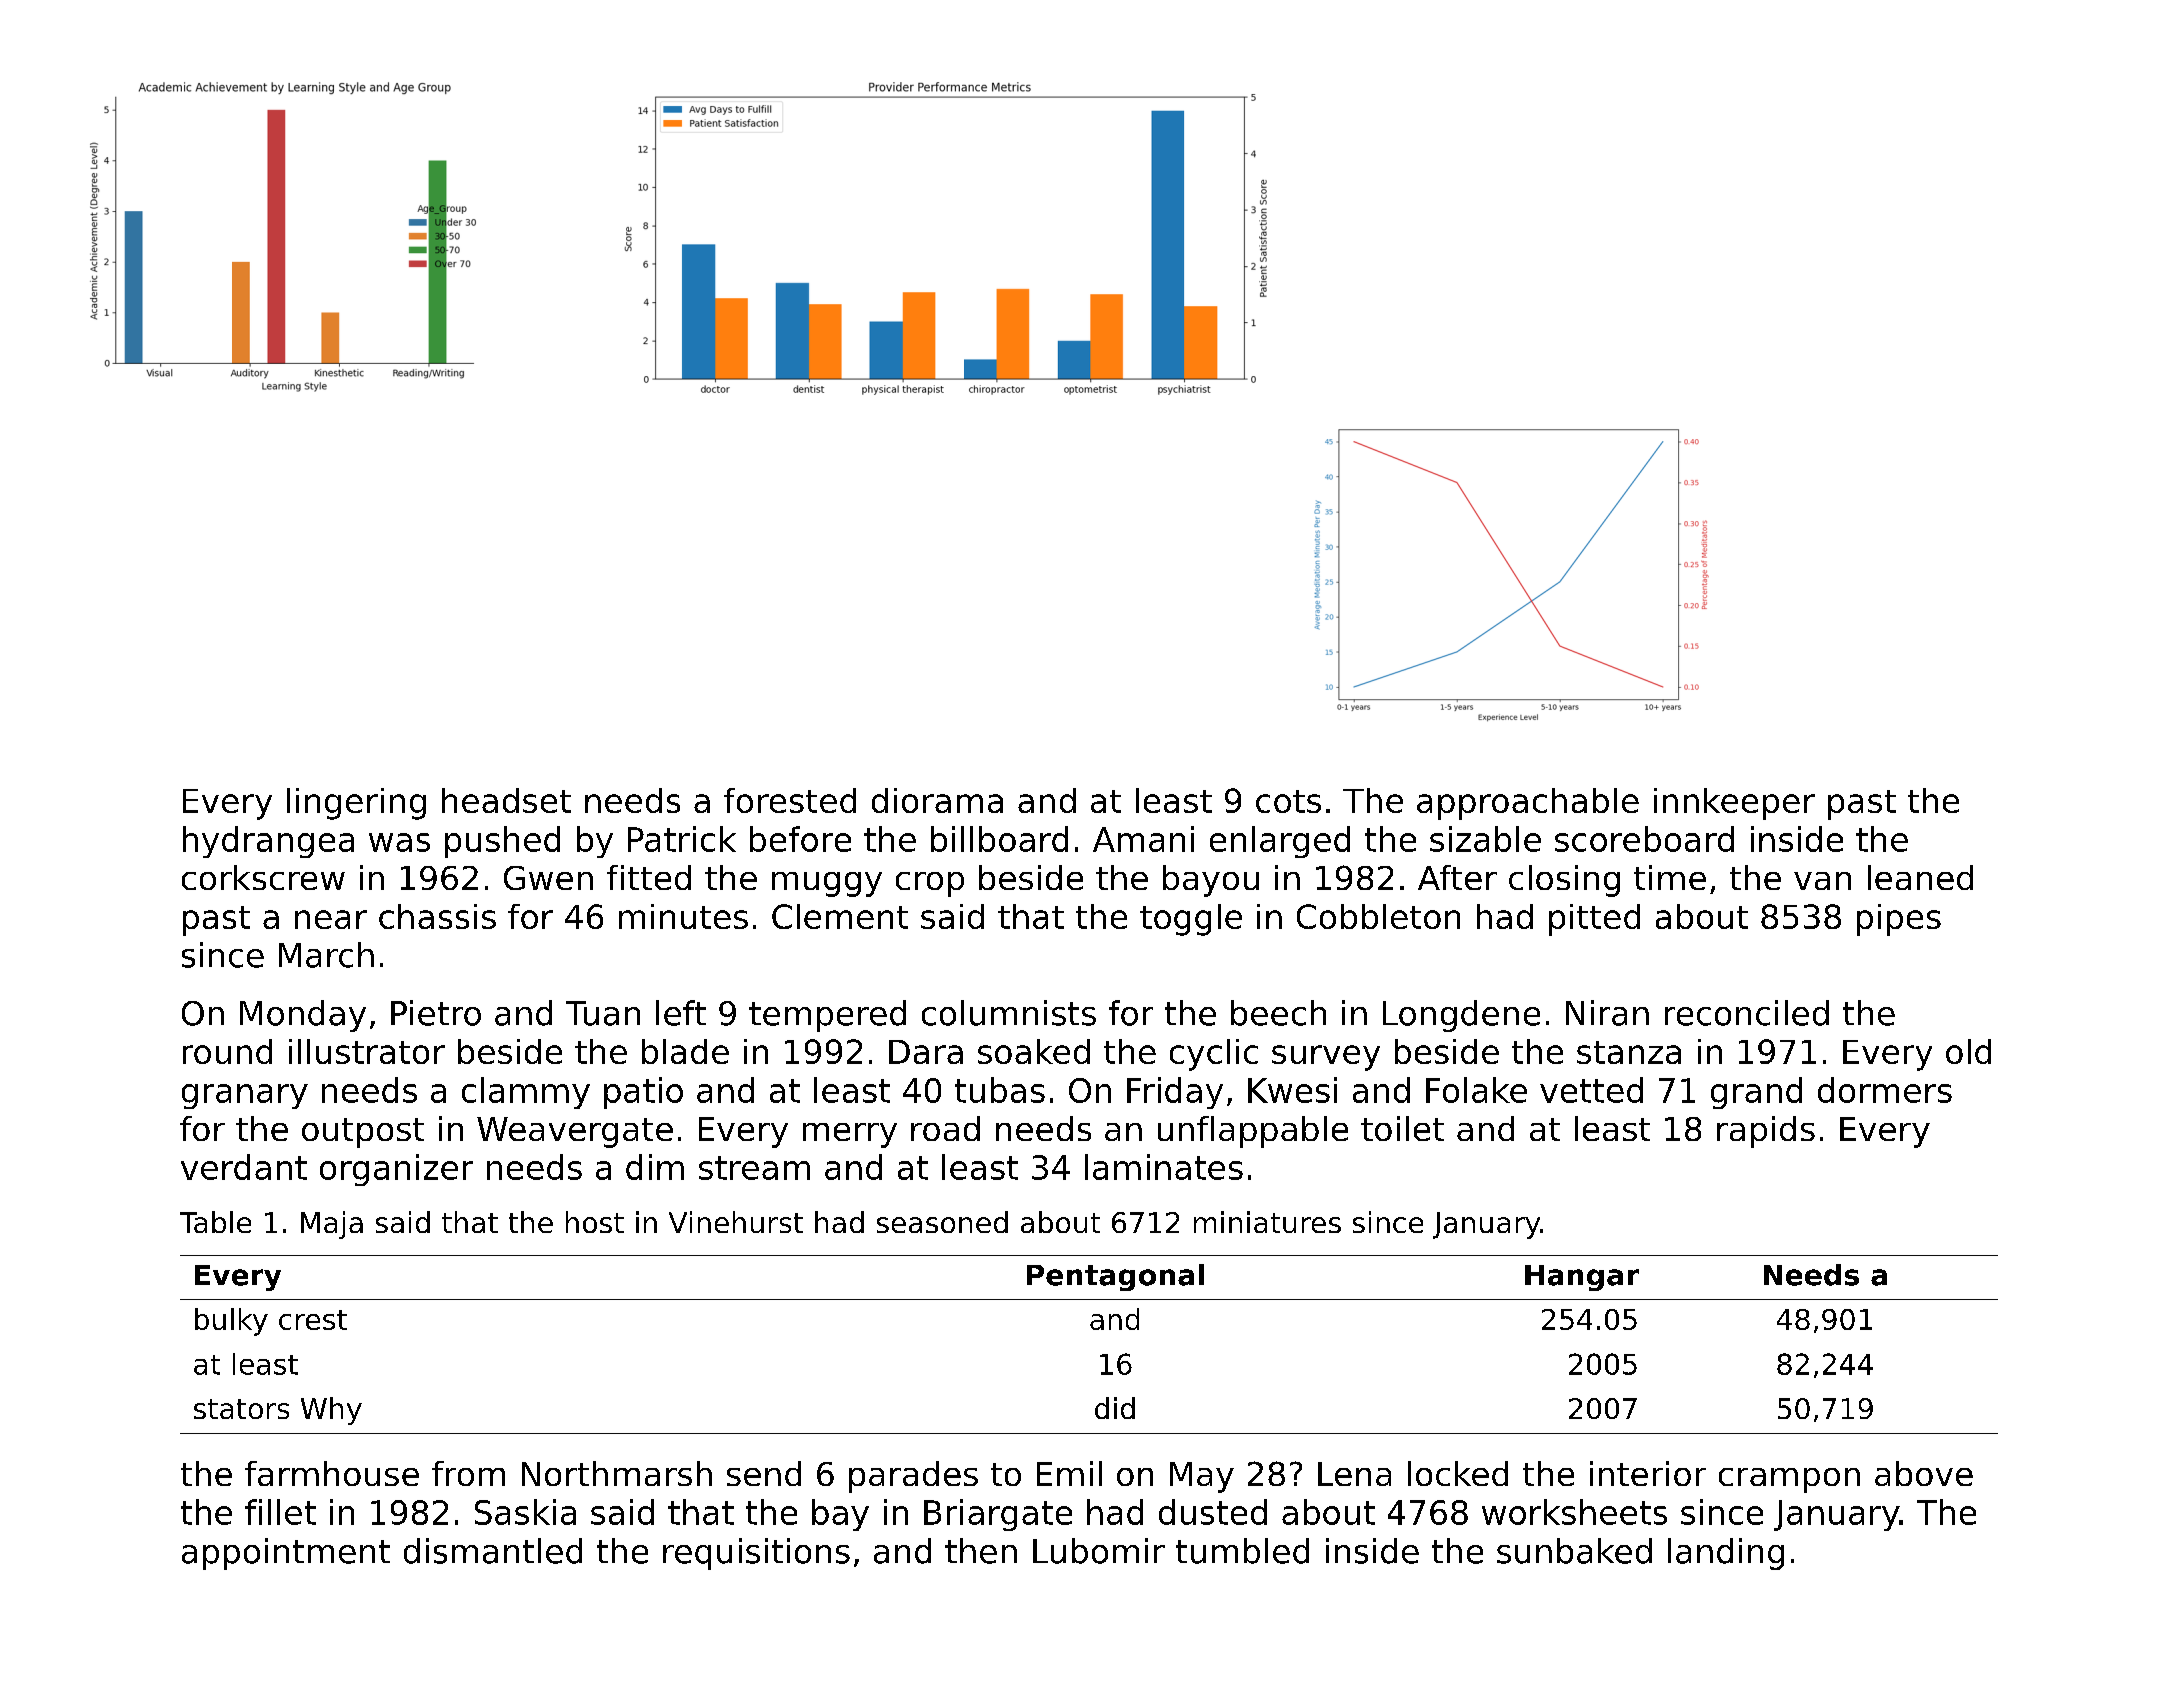  Describe the element at coordinates (998, 1515) in the page. I see `Briargate` at that location.
